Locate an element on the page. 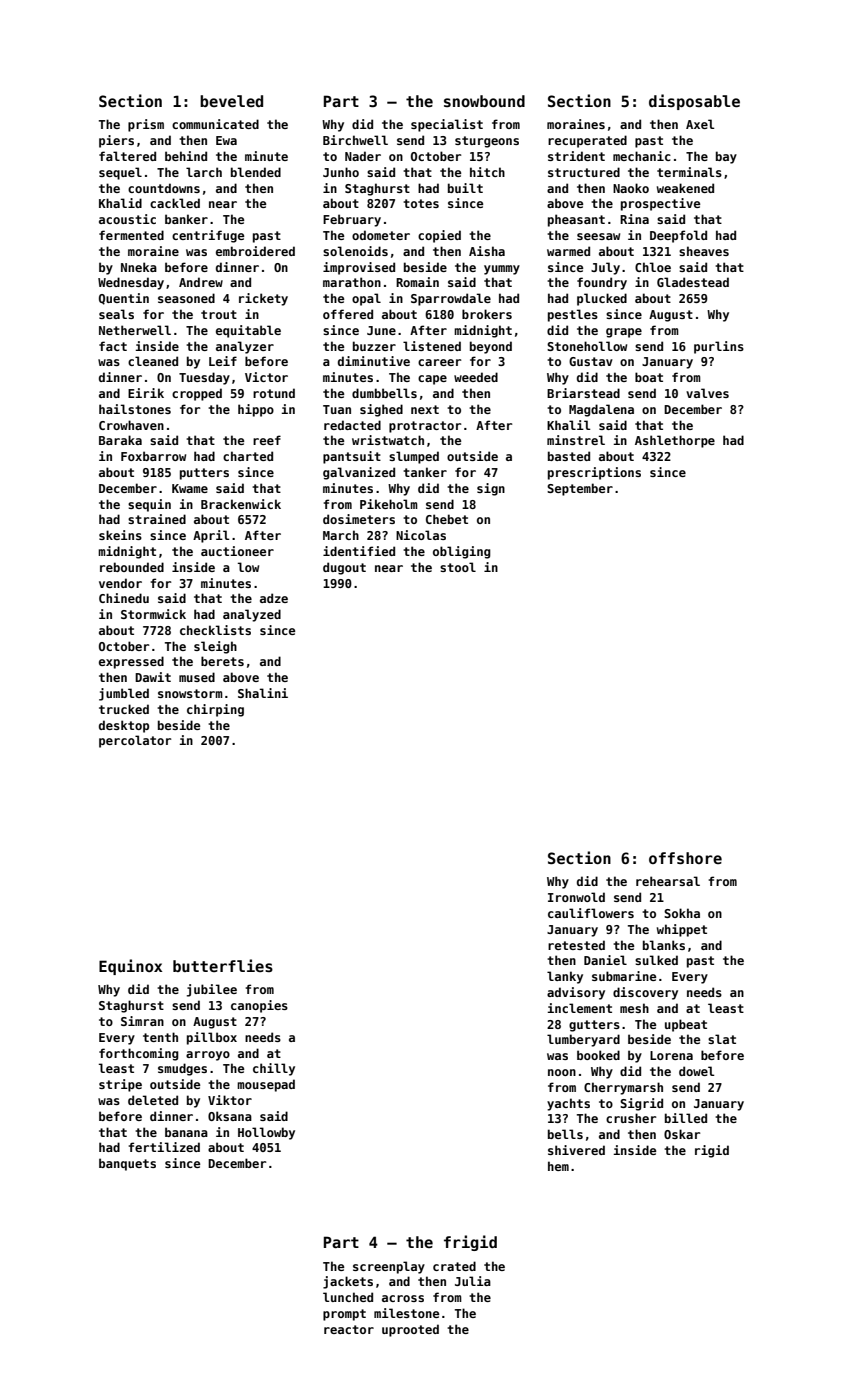 This page has height=1400, width=849. sheaves is located at coordinates (704, 251).
